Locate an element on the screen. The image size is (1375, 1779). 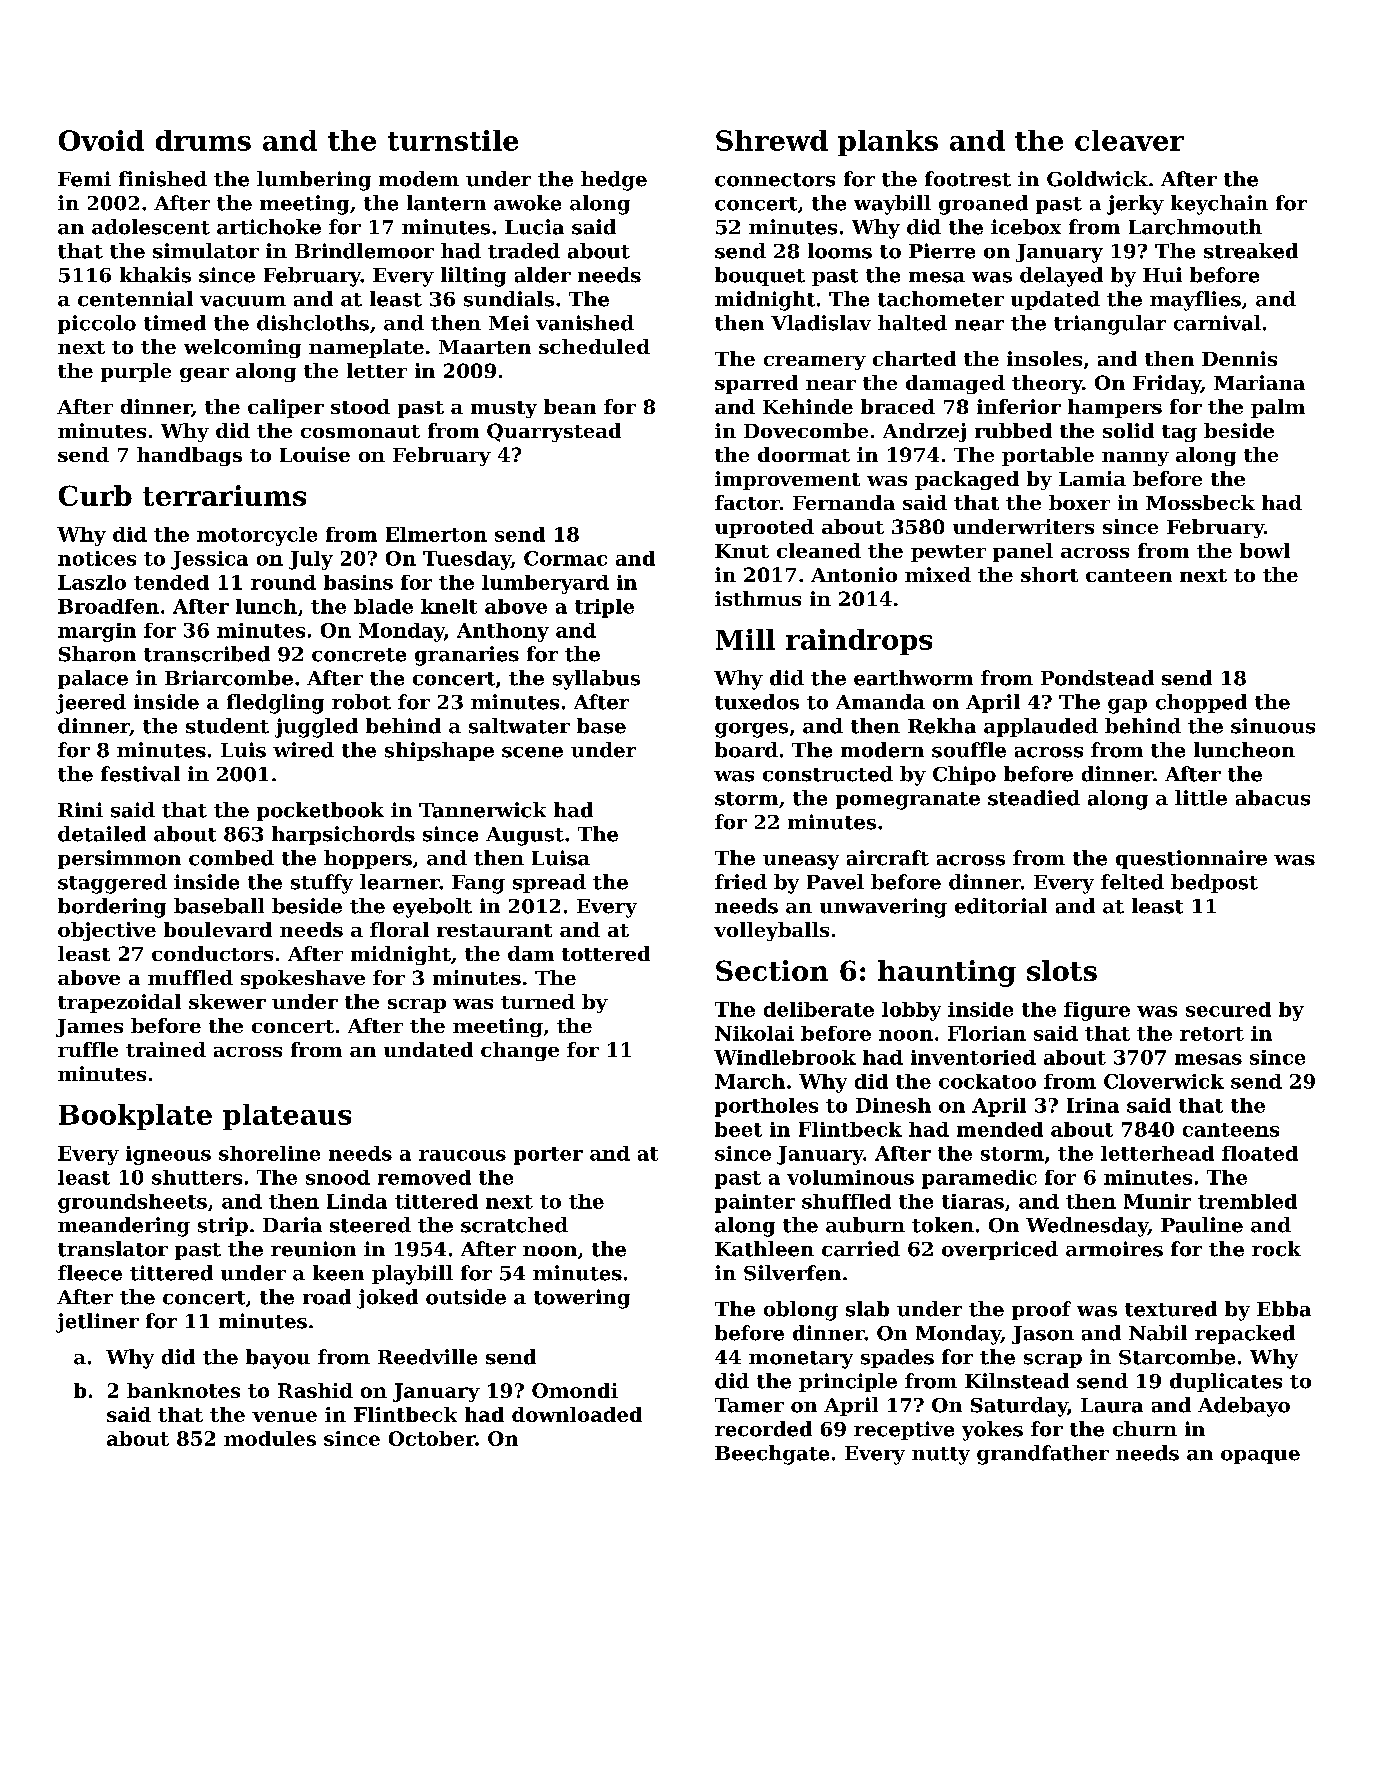
welcoming is located at coordinates (242, 348).
